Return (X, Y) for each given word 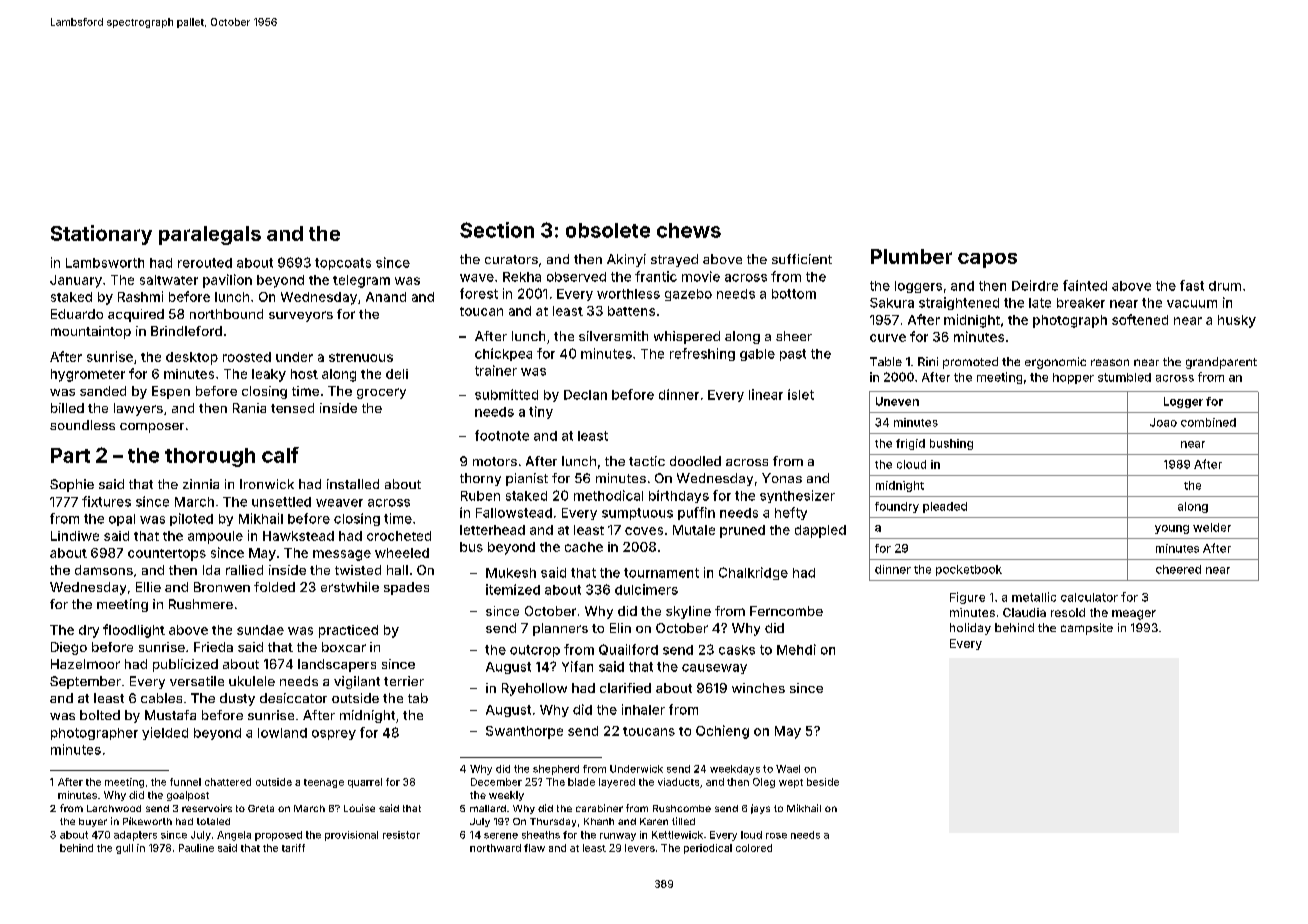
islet (801, 394)
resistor (401, 835)
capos (987, 260)
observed (576, 277)
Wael (788, 769)
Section (497, 230)
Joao (1163, 422)
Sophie (72, 485)
